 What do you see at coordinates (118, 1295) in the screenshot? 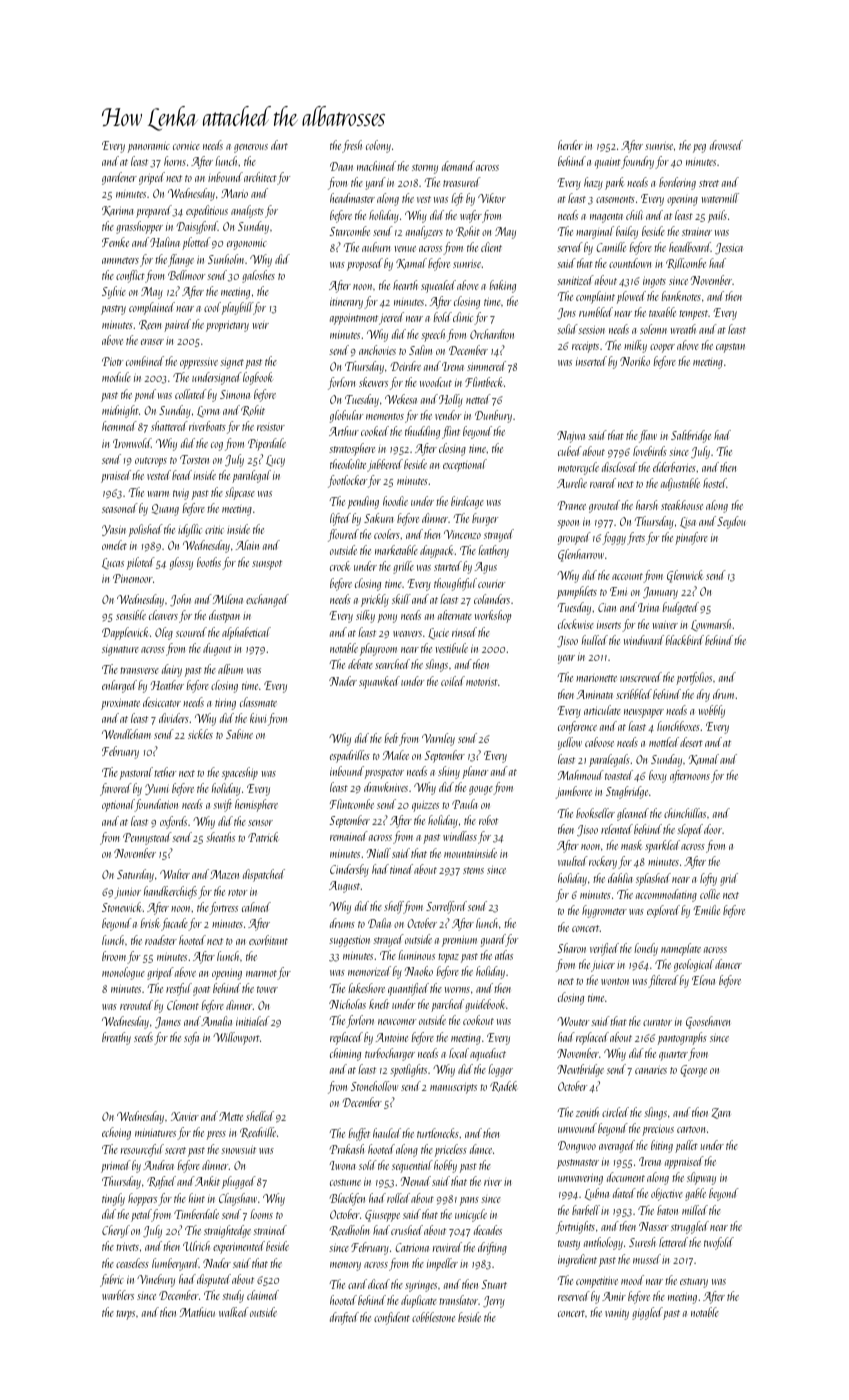
I see `warblers` at bounding box center [118, 1295].
